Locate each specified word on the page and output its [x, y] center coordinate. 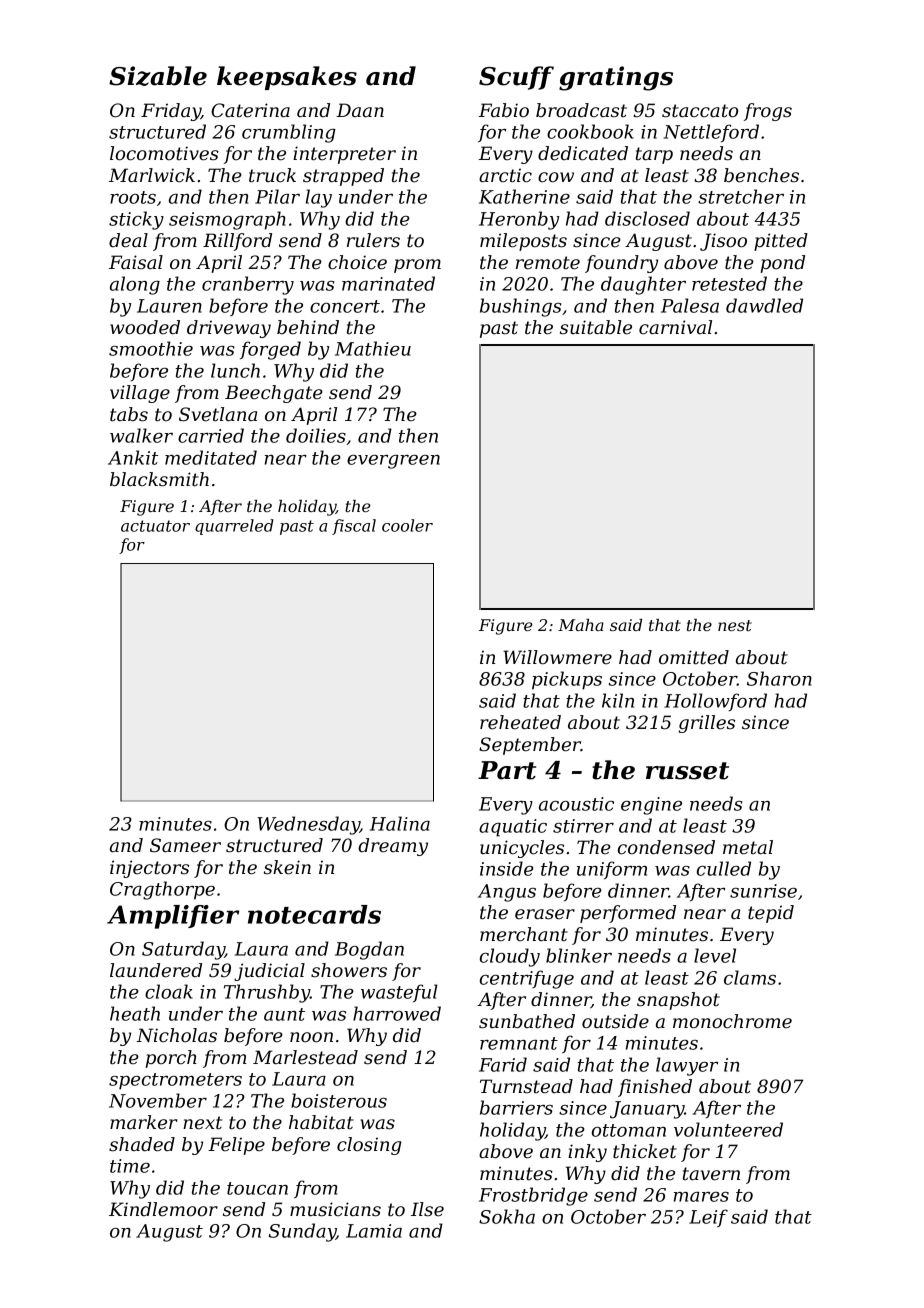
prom [417, 266]
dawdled [764, 305]
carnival [675, 327]
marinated [388, 283]
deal [128, 240]
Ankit [133, 457]
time [130, 1166]
